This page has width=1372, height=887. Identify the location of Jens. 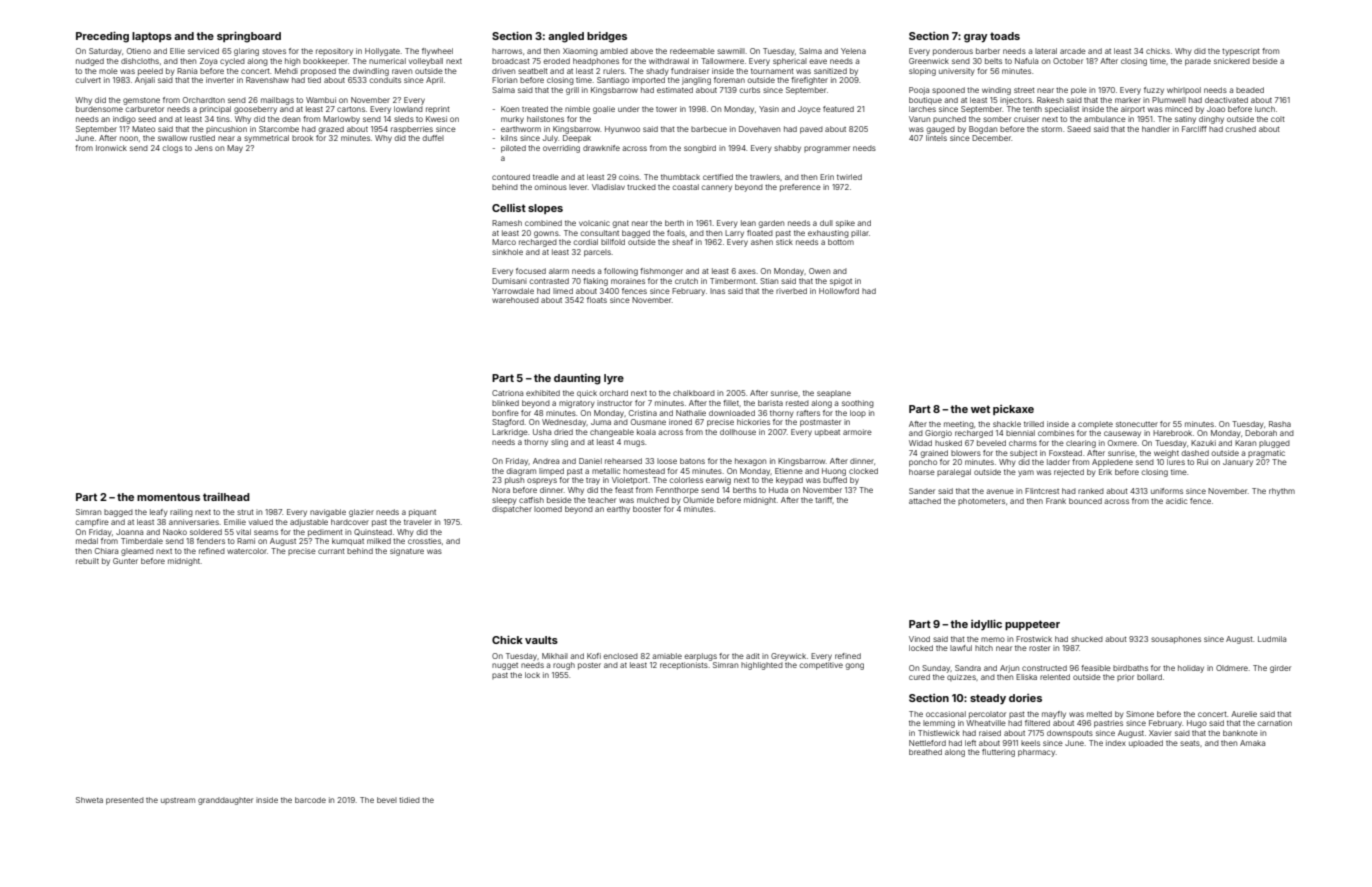
(204, 148).
